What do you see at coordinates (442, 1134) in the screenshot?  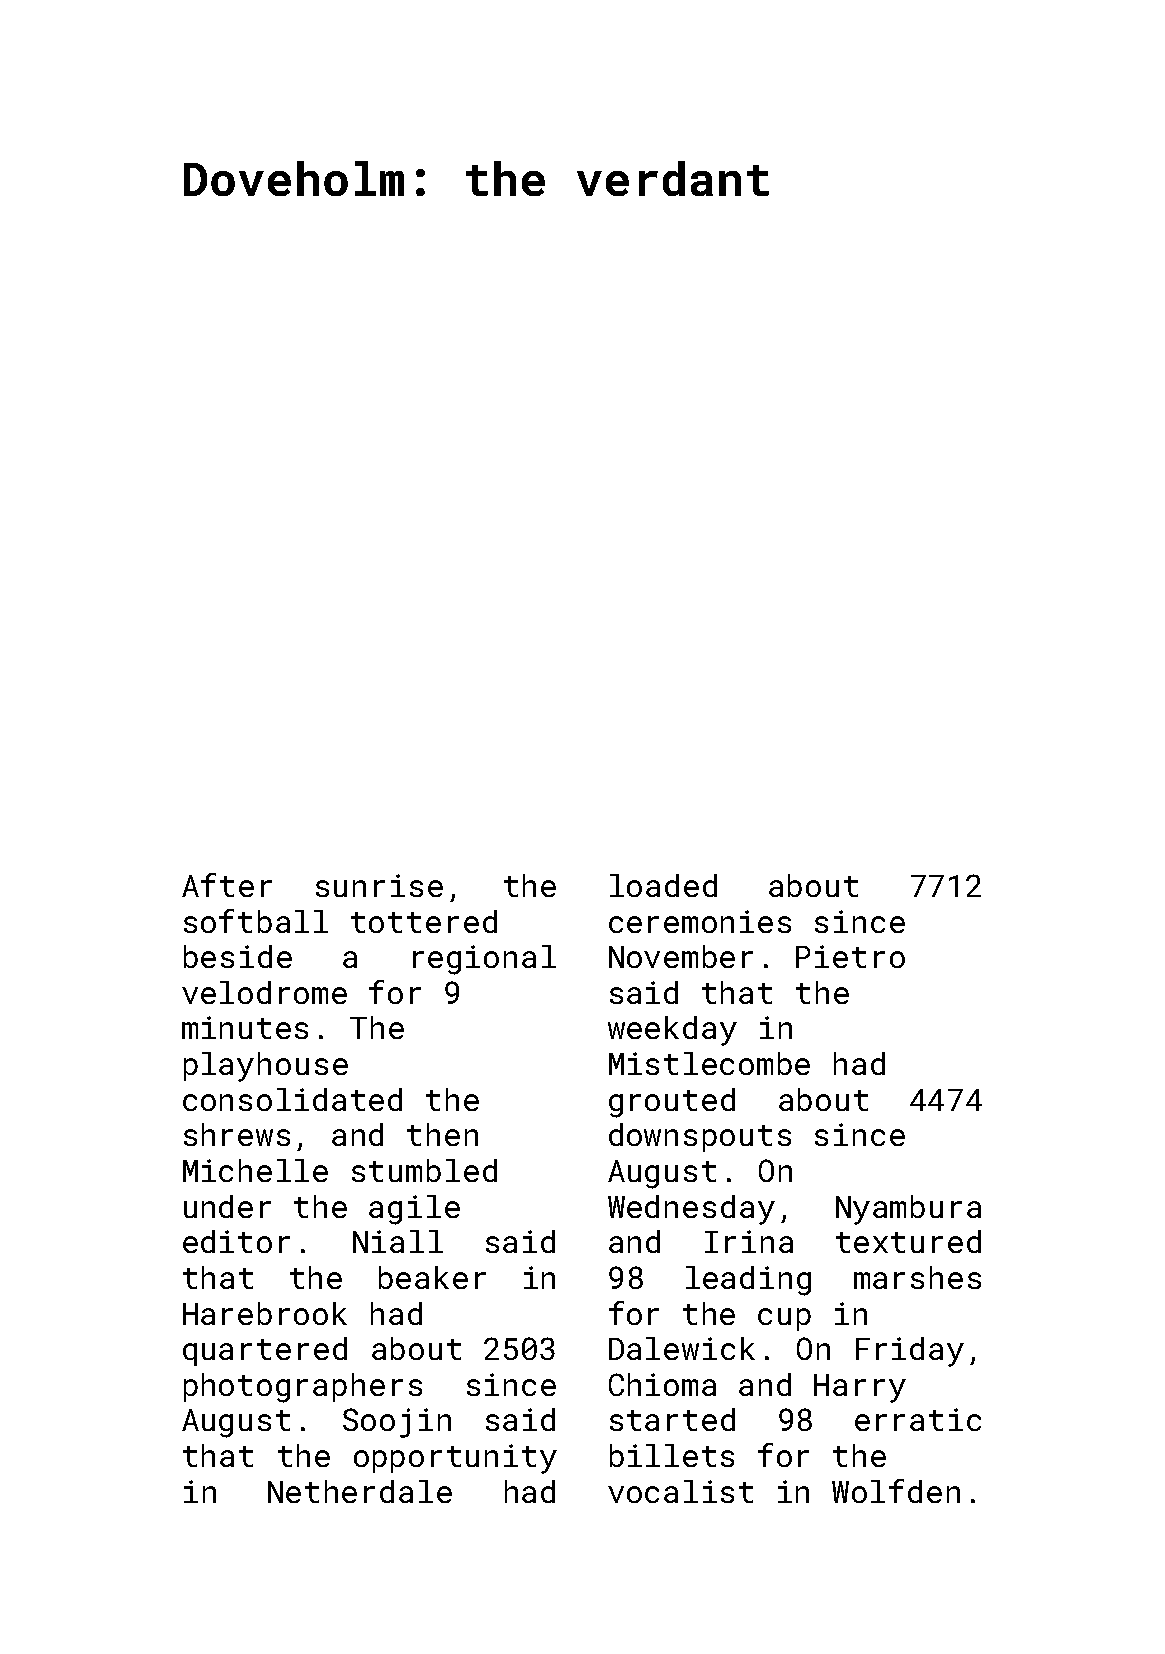 I see `then` at bounding box center [442, 1134].
